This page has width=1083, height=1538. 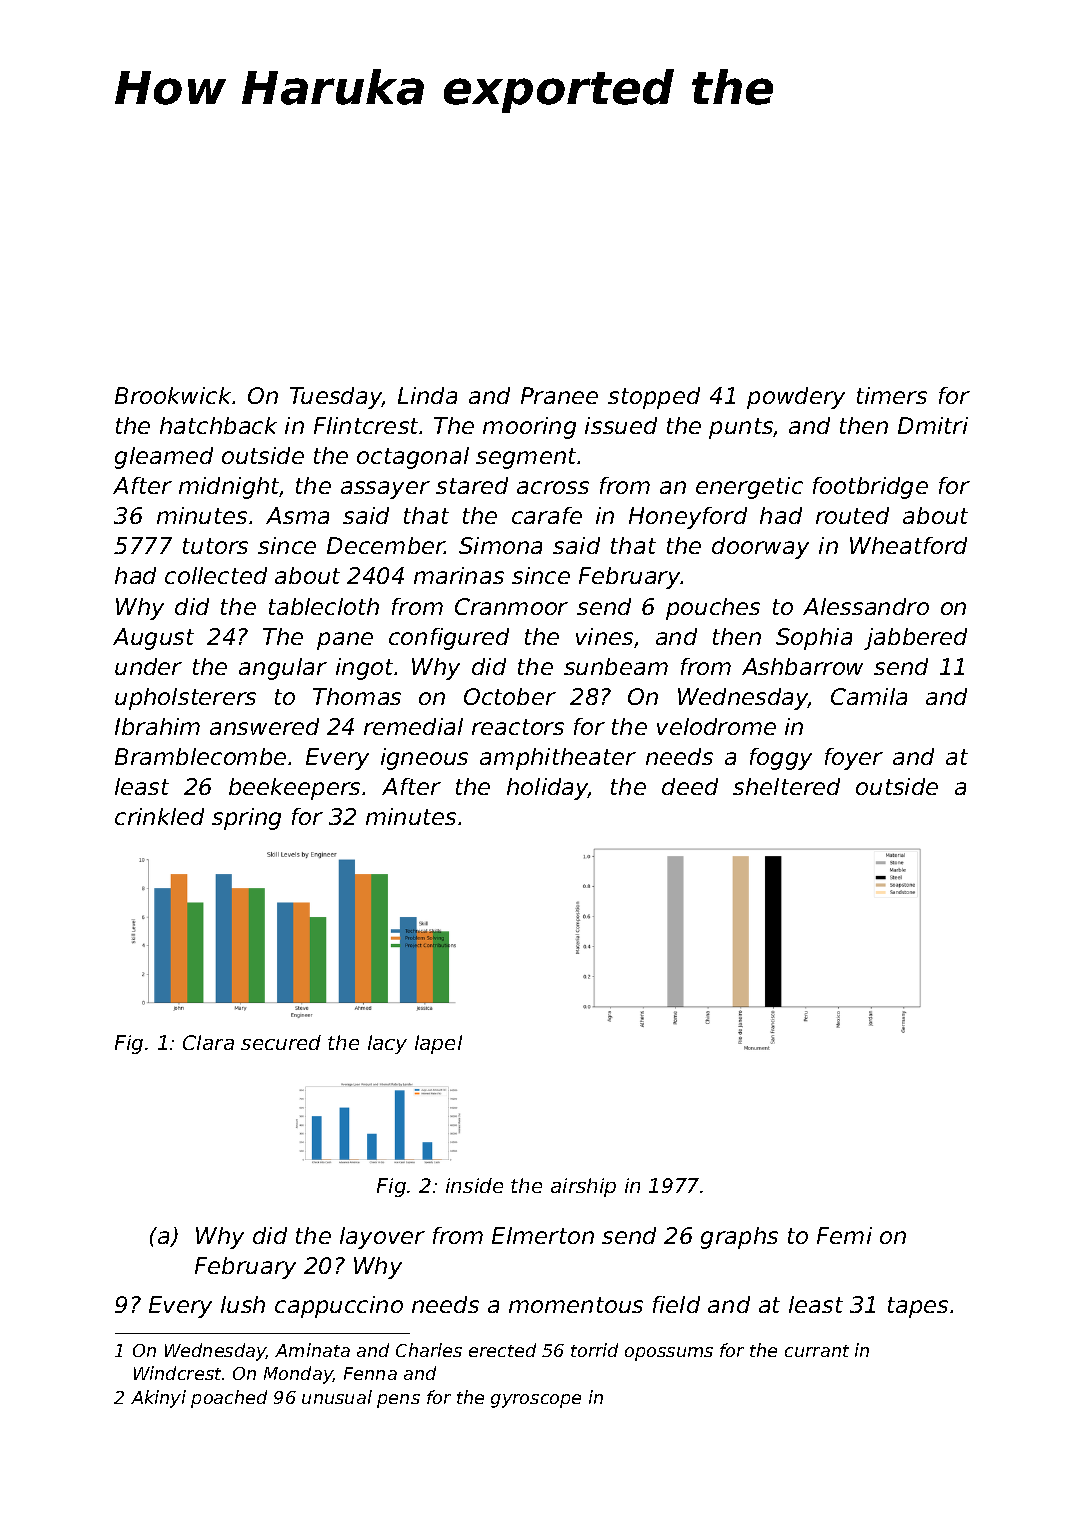 I want to click on secured, so click(x=281, y=1042).
